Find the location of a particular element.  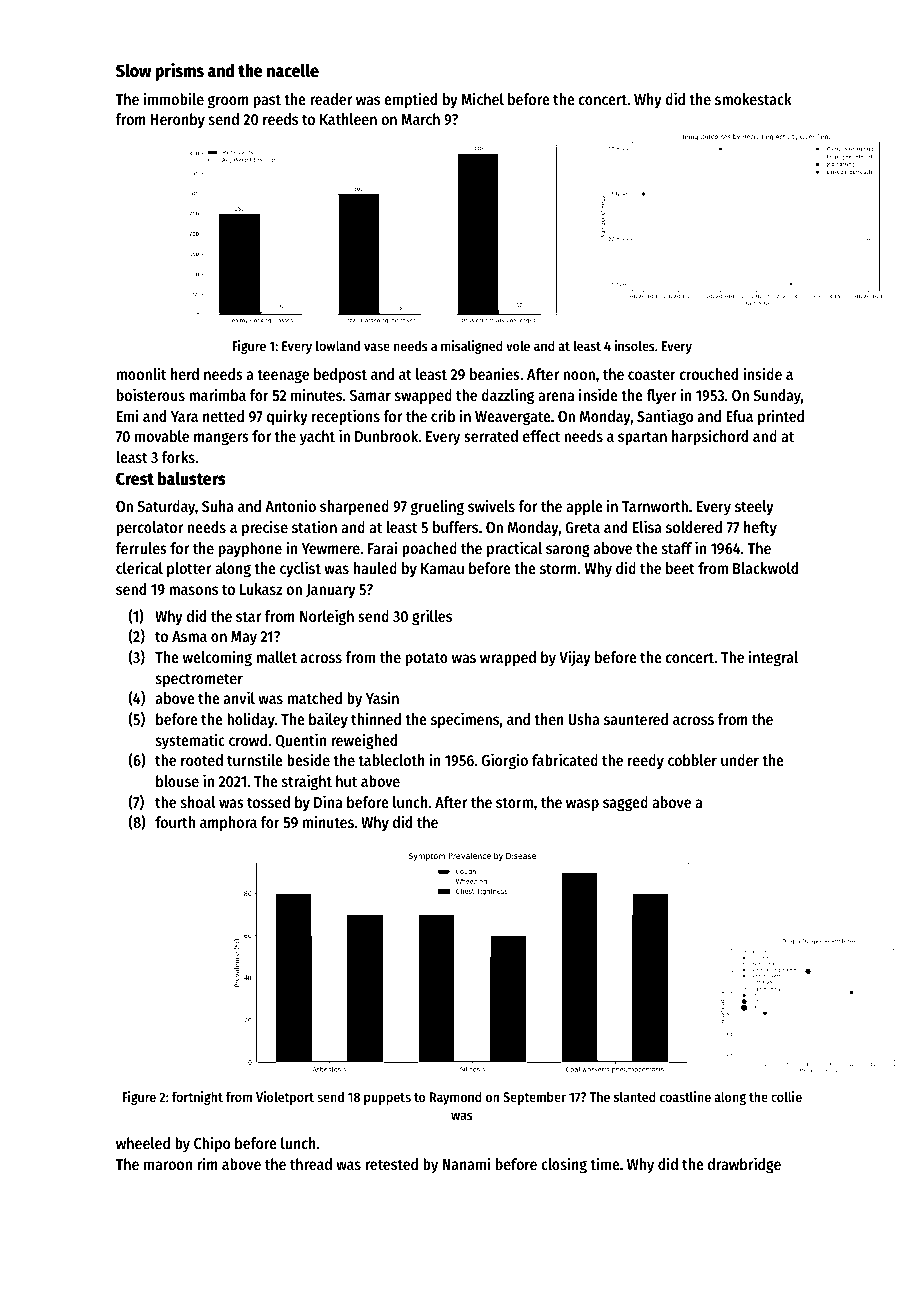

Dina is located at coordinates (328, 801).
